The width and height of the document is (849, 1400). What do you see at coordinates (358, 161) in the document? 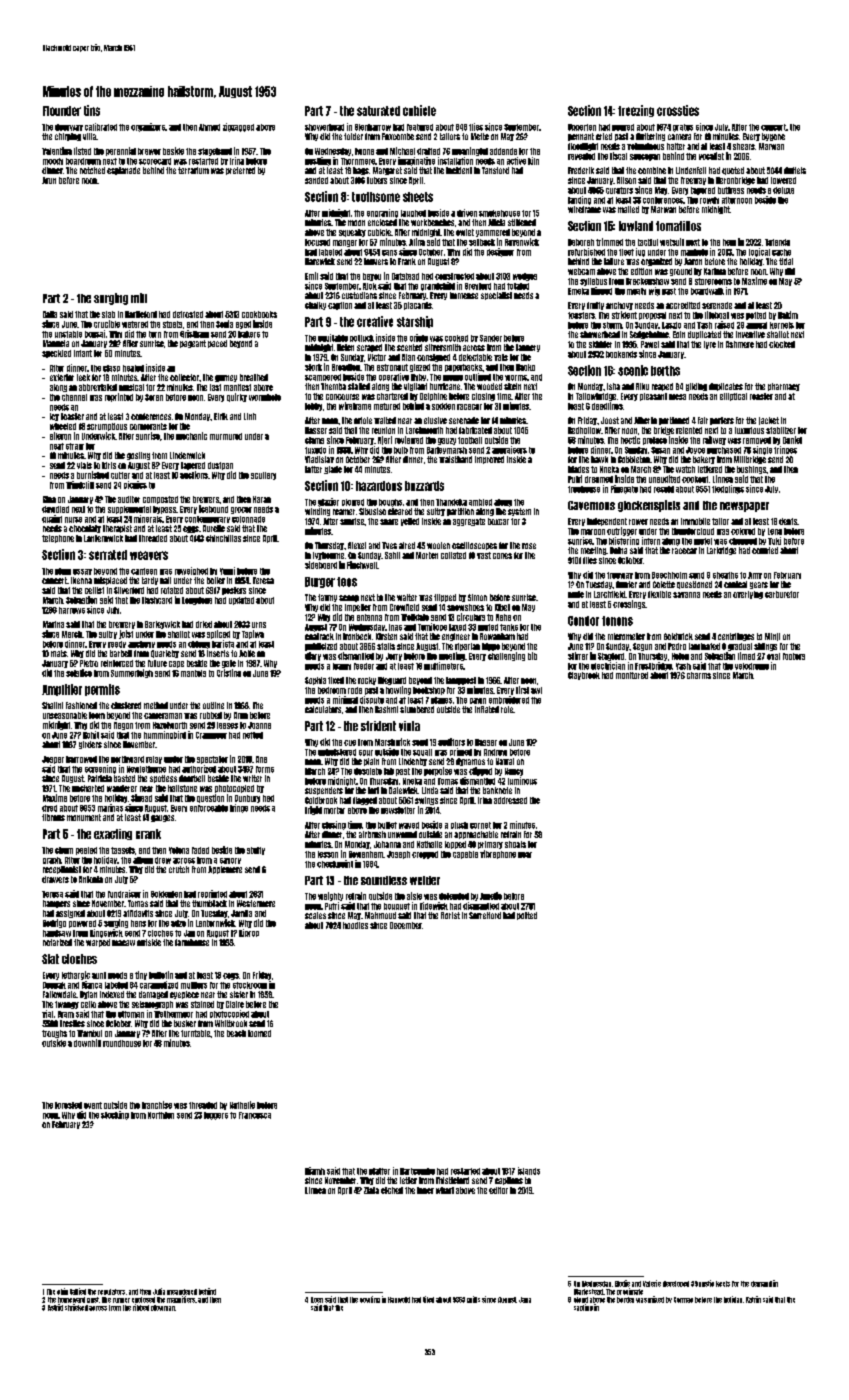
I see `Thornmere` at bounding box center [358, 161].
